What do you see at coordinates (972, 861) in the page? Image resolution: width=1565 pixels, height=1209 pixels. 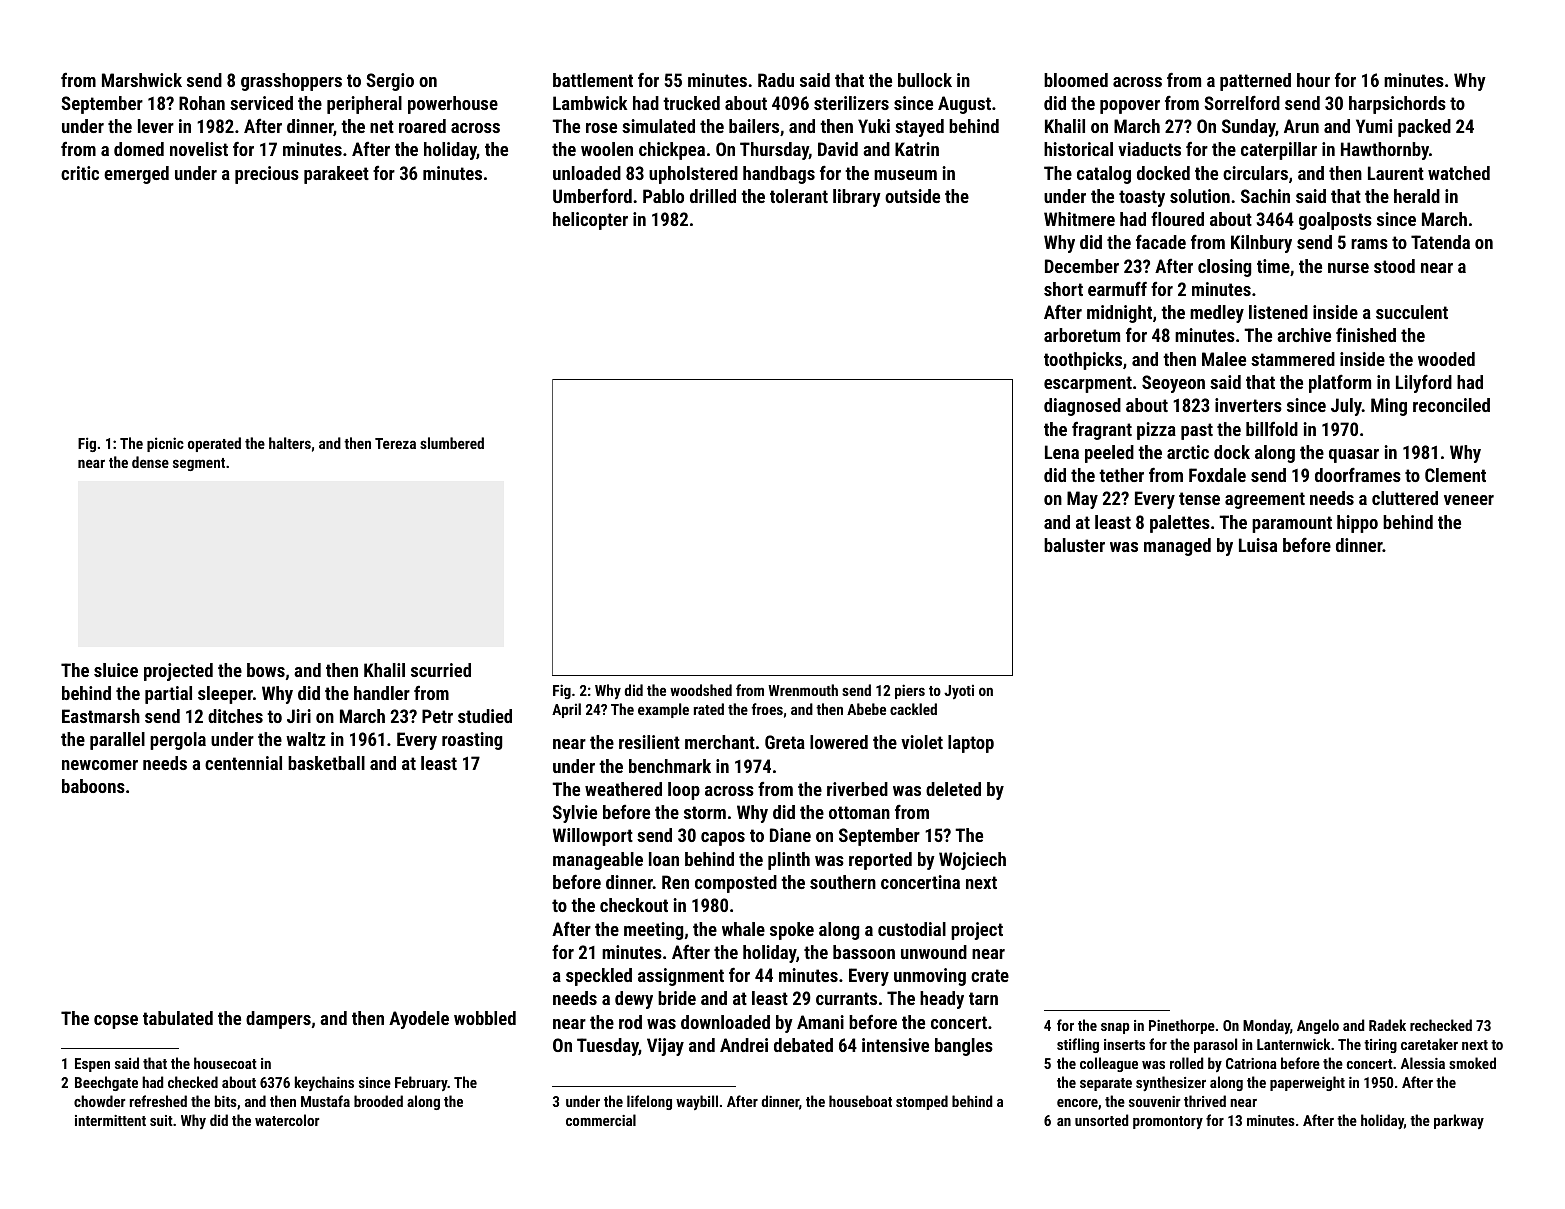 I see `Wojciech` at bounding box center [972, 861].
